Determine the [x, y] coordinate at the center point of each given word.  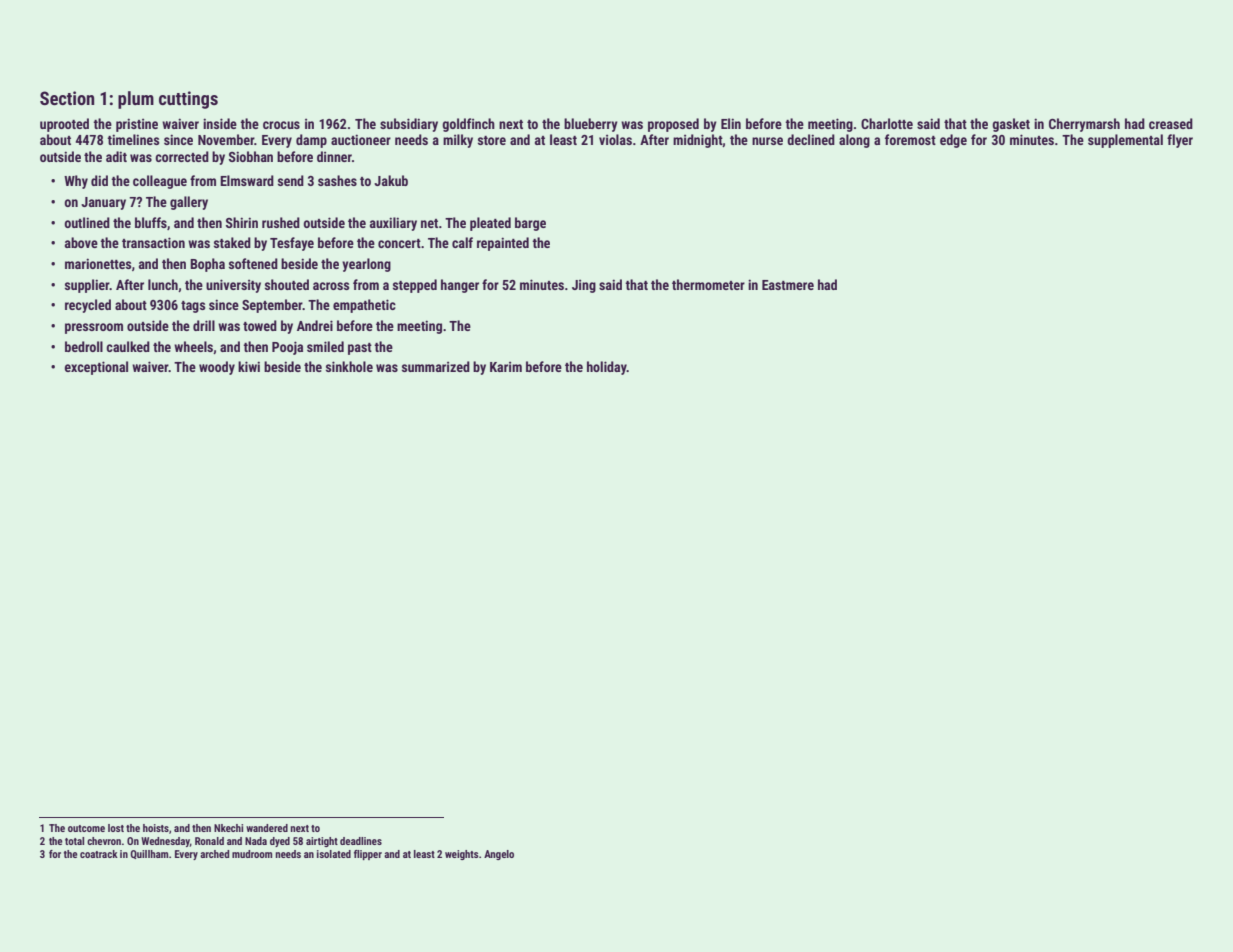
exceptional [96, 368]
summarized [436, 366]
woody [217, 368]
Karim [506, 367]
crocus [281, 125]
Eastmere [788, 285]
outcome [86, 828]
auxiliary [393, 224]
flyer [1180, 141]
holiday [607, 368]
